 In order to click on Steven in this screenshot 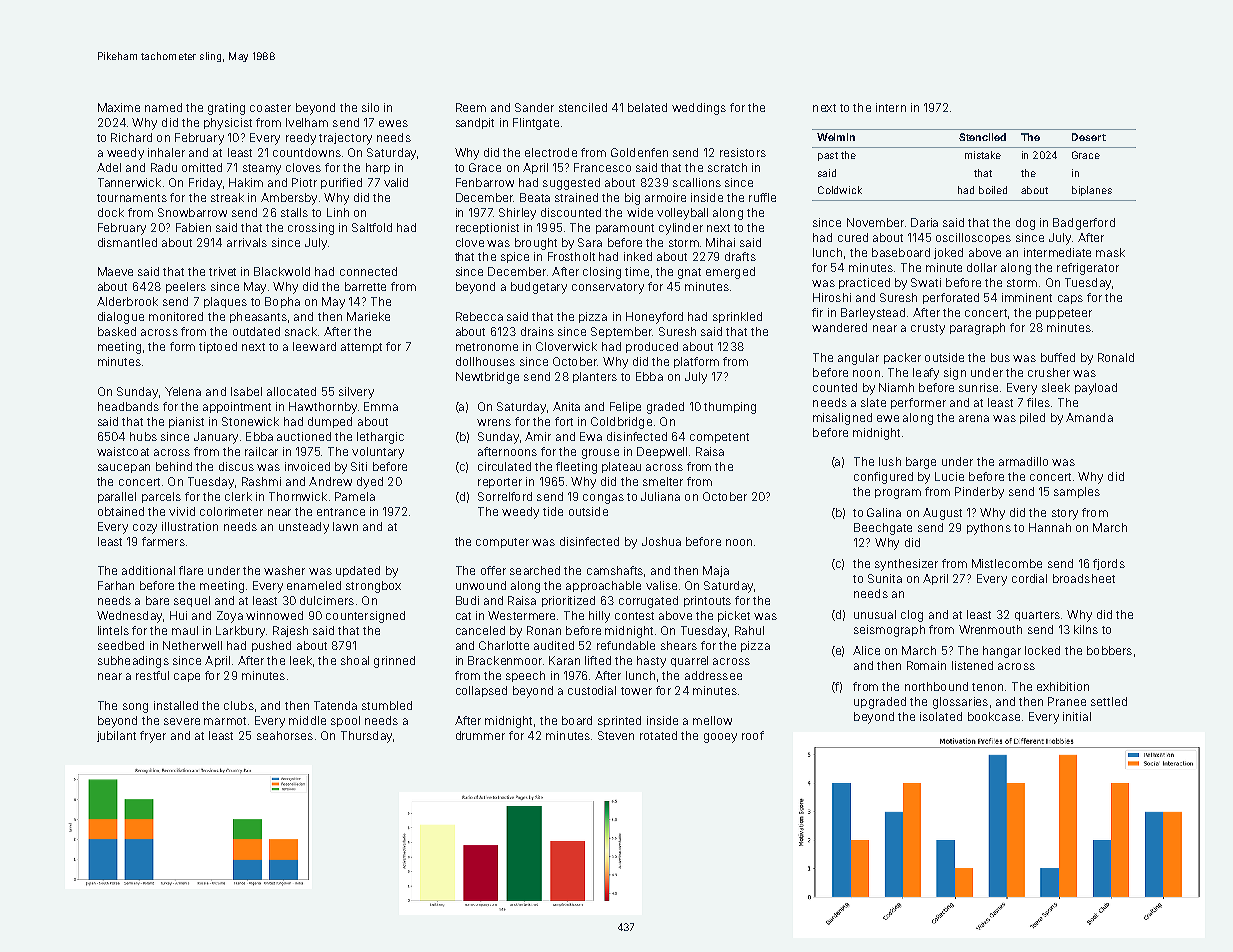, I will do `click(616, 735)`.
